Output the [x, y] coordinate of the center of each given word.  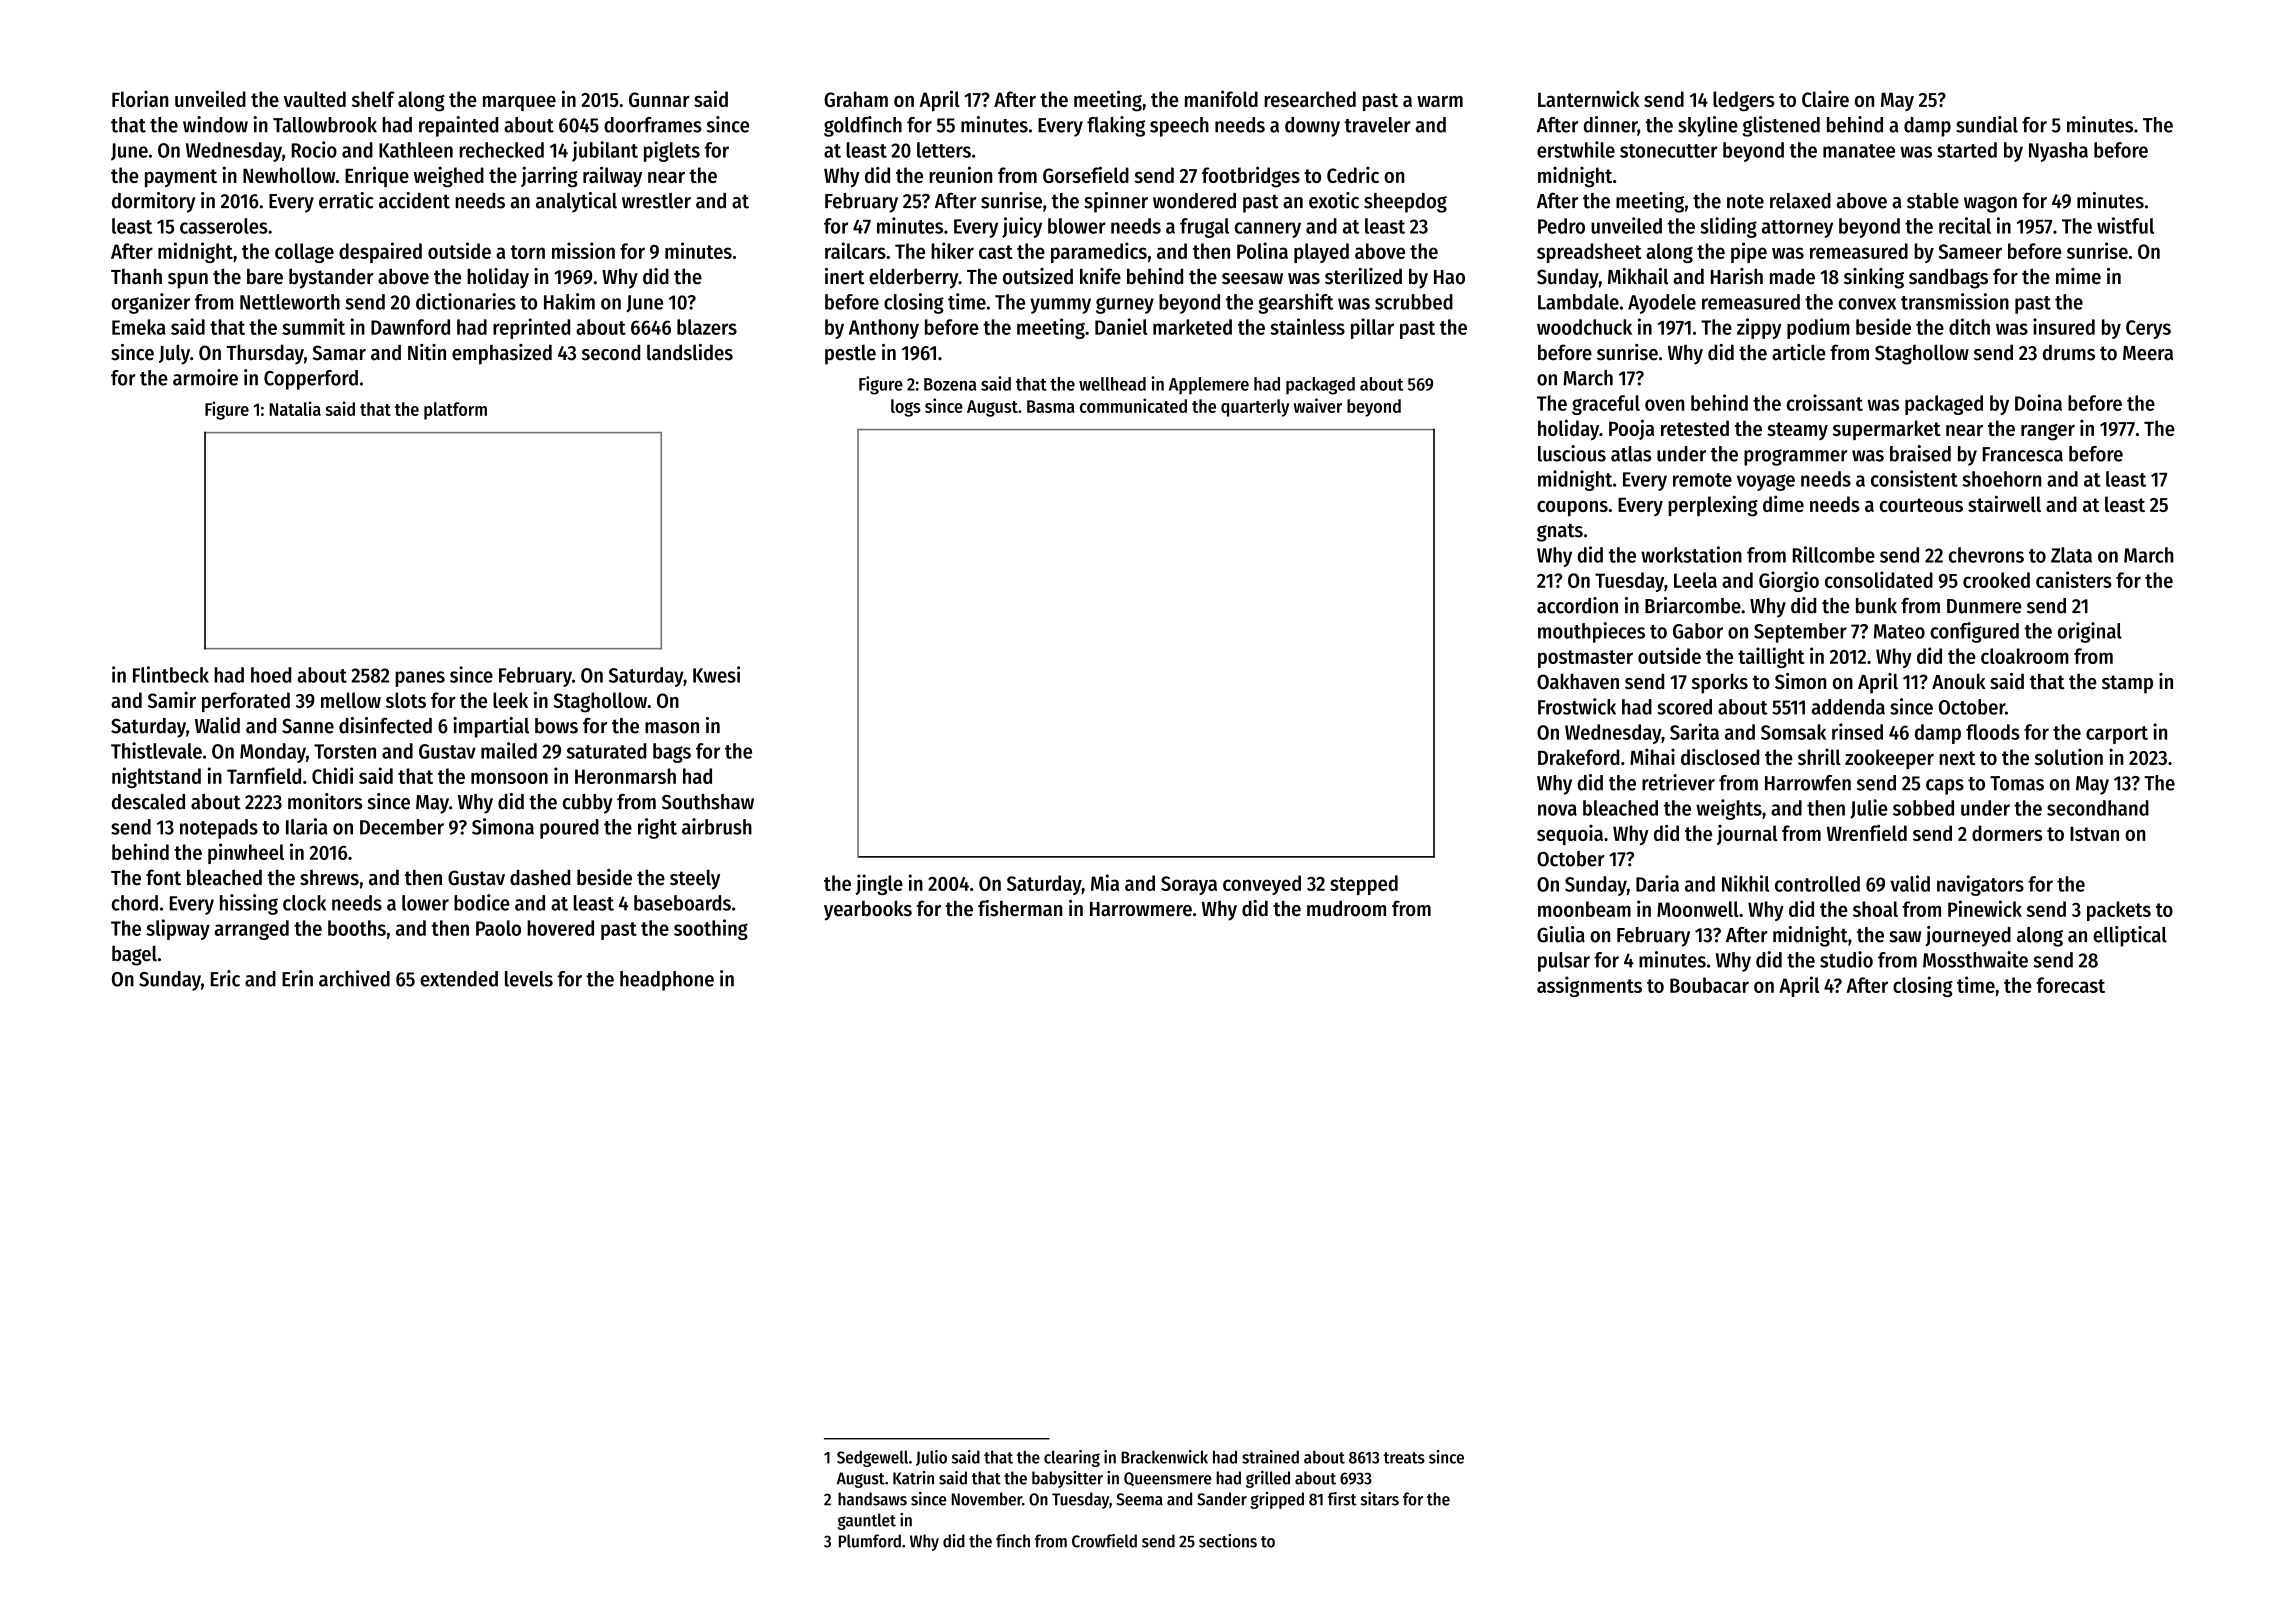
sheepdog [1405, 203]
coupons [1572, 508]
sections [1228, 1541]
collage [304, 253]
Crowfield [1104, 1541]
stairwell [2004, 503]
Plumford [870, 1541]
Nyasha [2058, 152]
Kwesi [716, 674]
